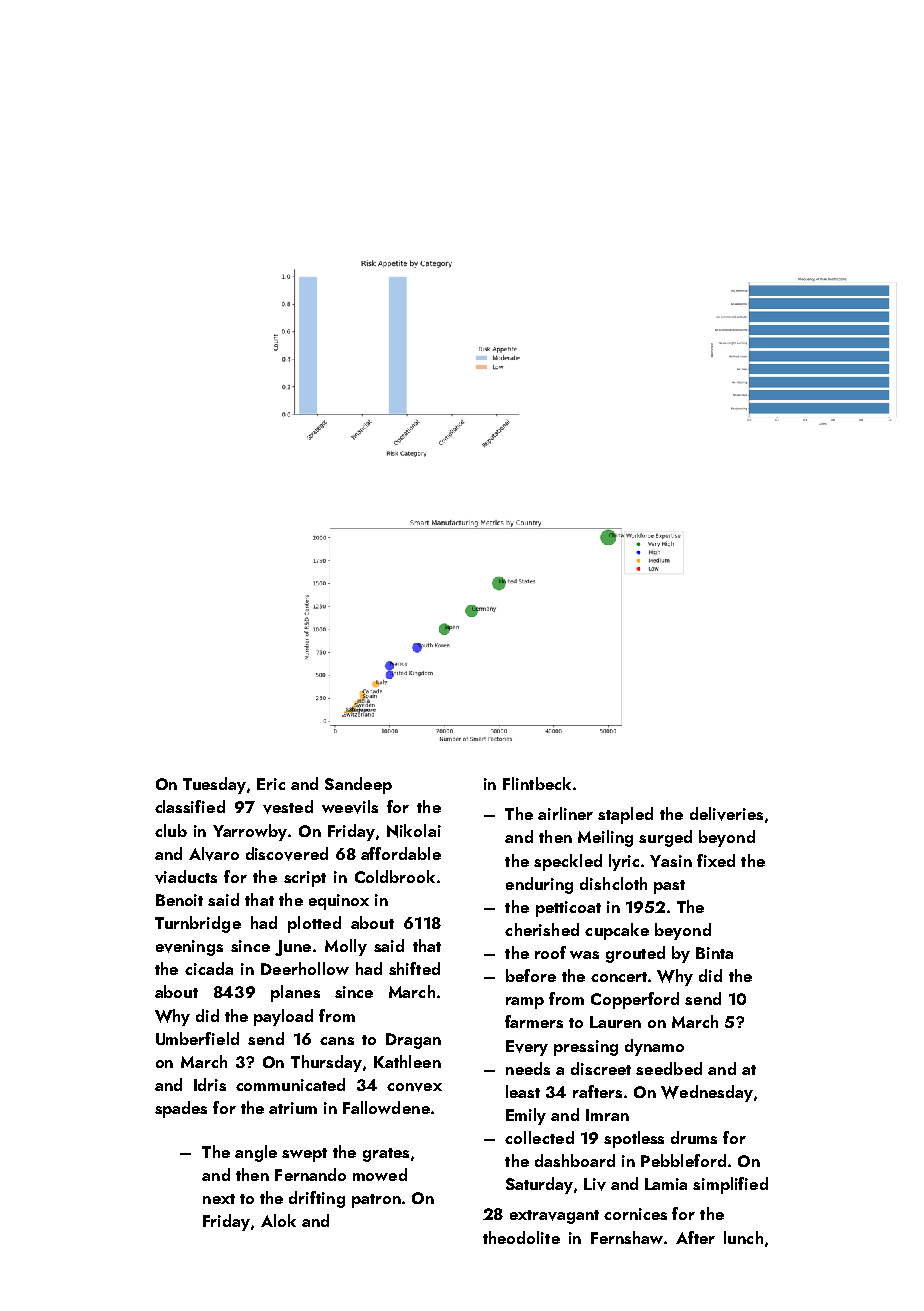  Describe the element at coordinates (317, 1199) in the screenshot. I see `drifting` at that location.
